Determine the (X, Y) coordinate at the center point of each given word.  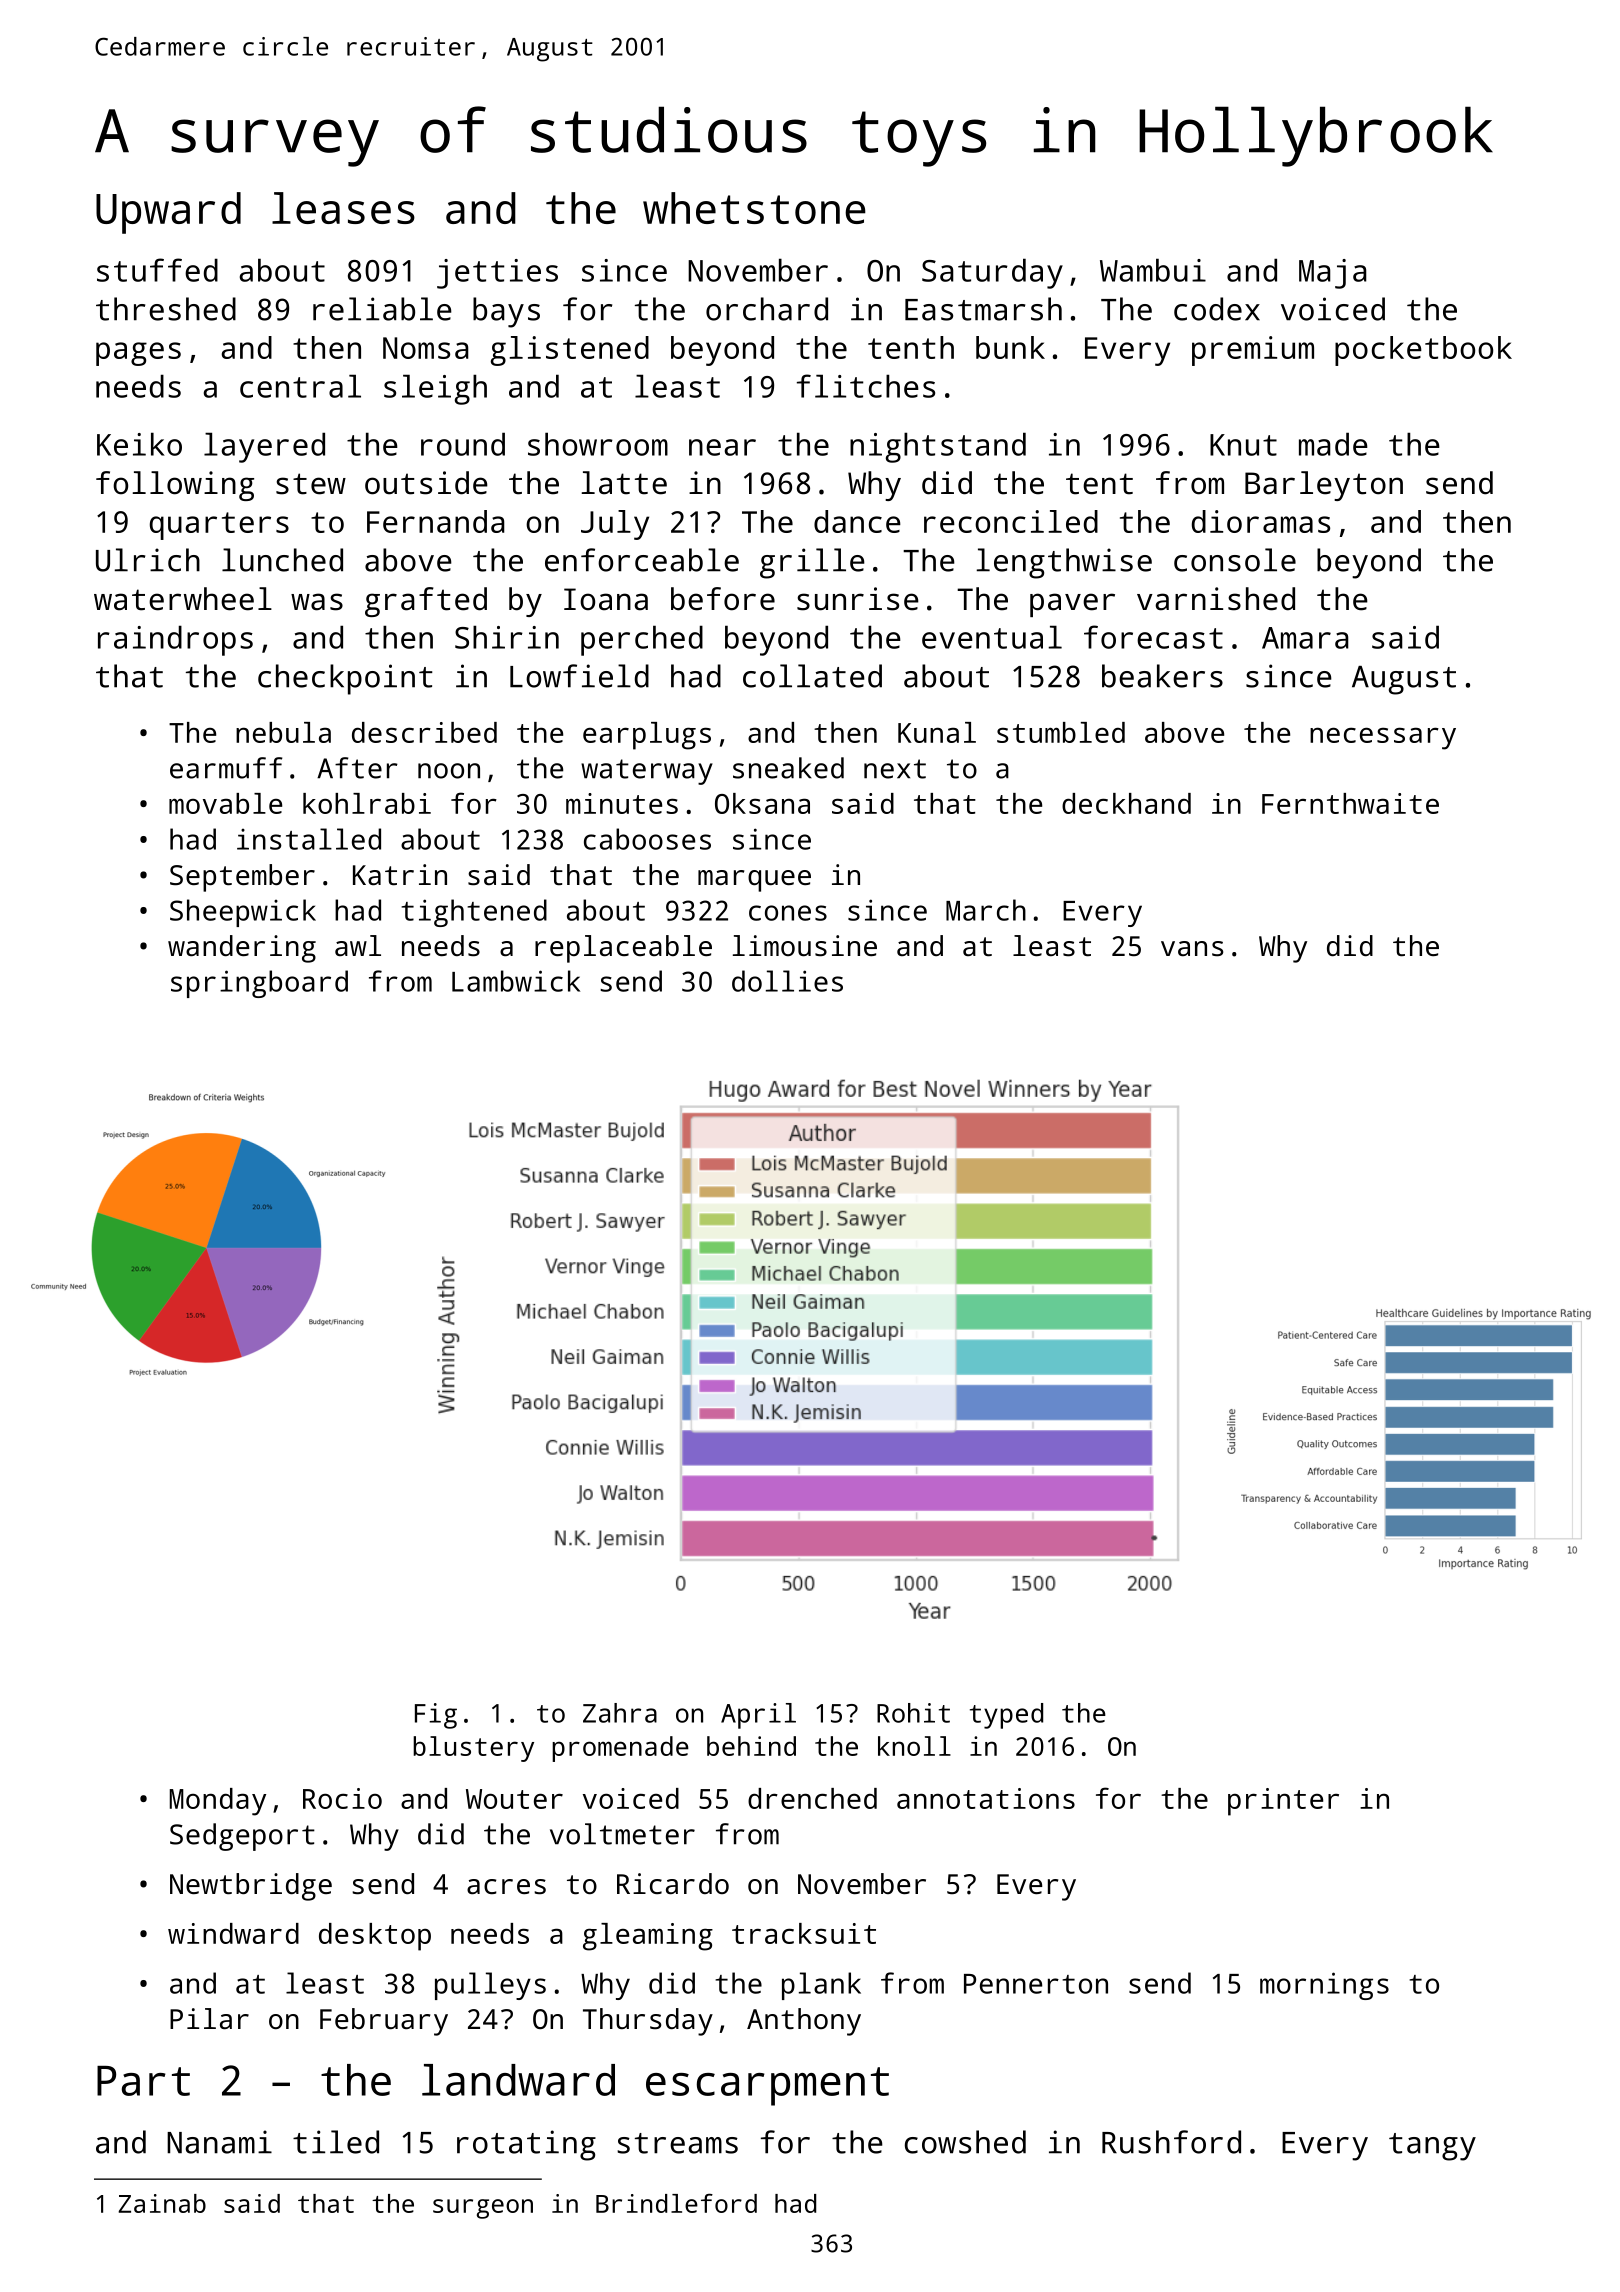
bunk (1010, 347)
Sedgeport (242, 1837)
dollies (787, 981)
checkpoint (345, 679)
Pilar (209, 2018)
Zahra (620, 1713)
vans (1192, 949)
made (1333, 444)
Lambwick (516, 981)
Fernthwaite (1350, 803)
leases (343, 208)
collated (812, 676)
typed (1006, 1716)
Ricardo (673, 1883)
